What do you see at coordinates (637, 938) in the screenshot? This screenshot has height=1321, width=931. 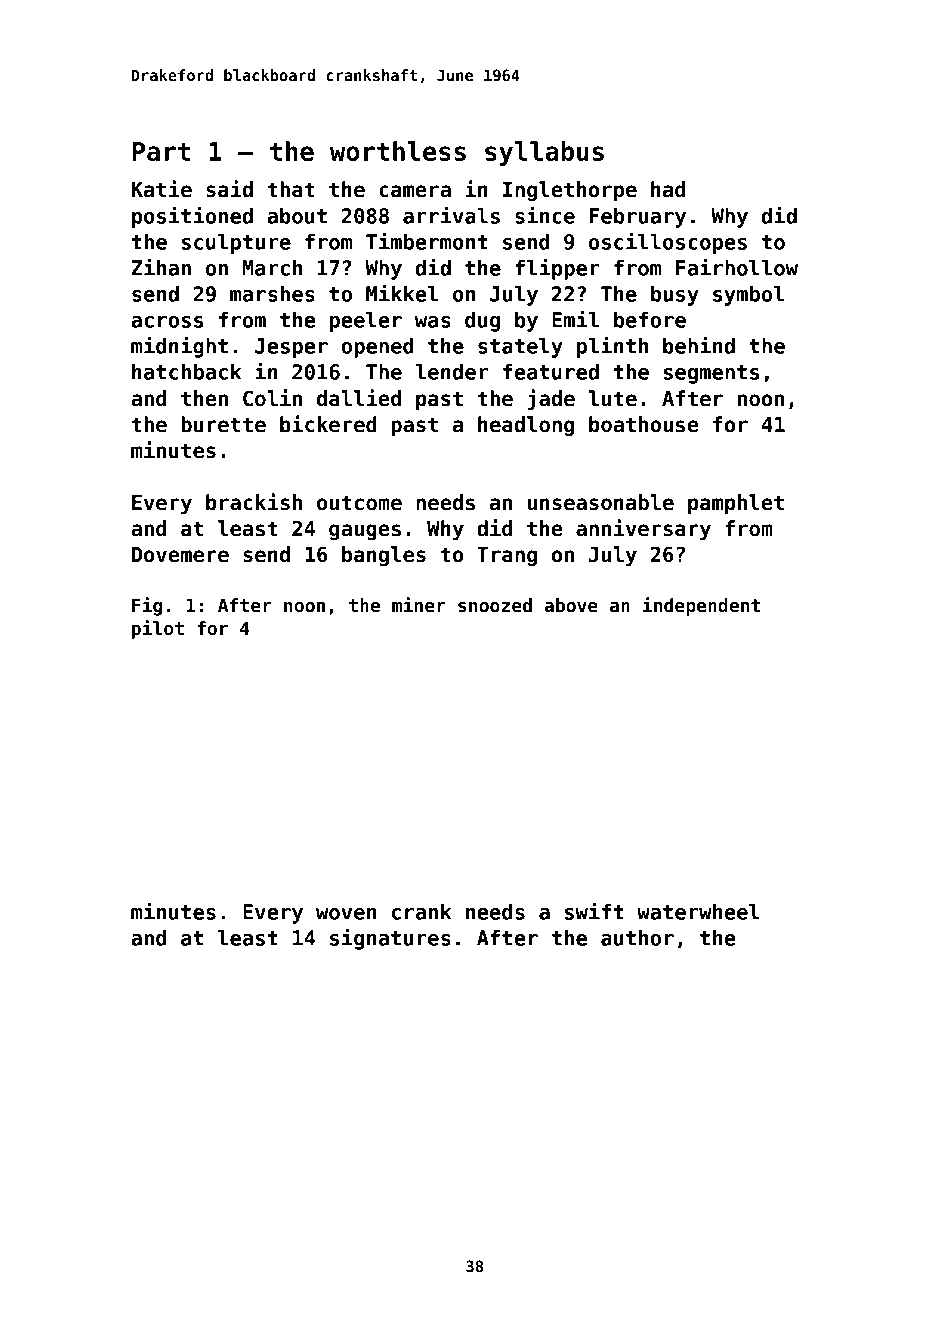 I see `author` at bounding box center [637, 938].
